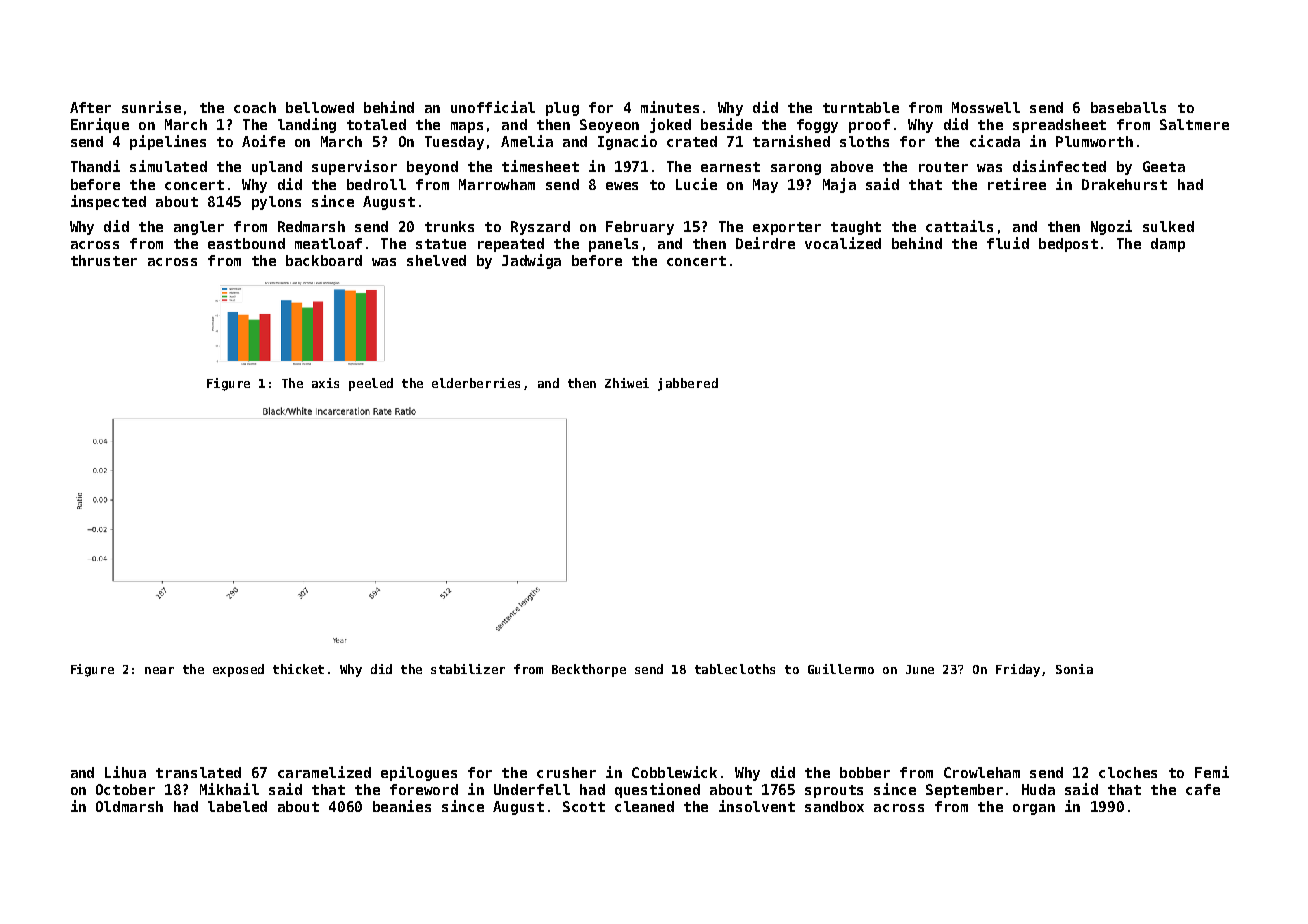 The height and width of the screenshot is (924, 1308). Describe the element at coordinates (1074, 669) in the screenshot. I see `Sonia` at that location.
